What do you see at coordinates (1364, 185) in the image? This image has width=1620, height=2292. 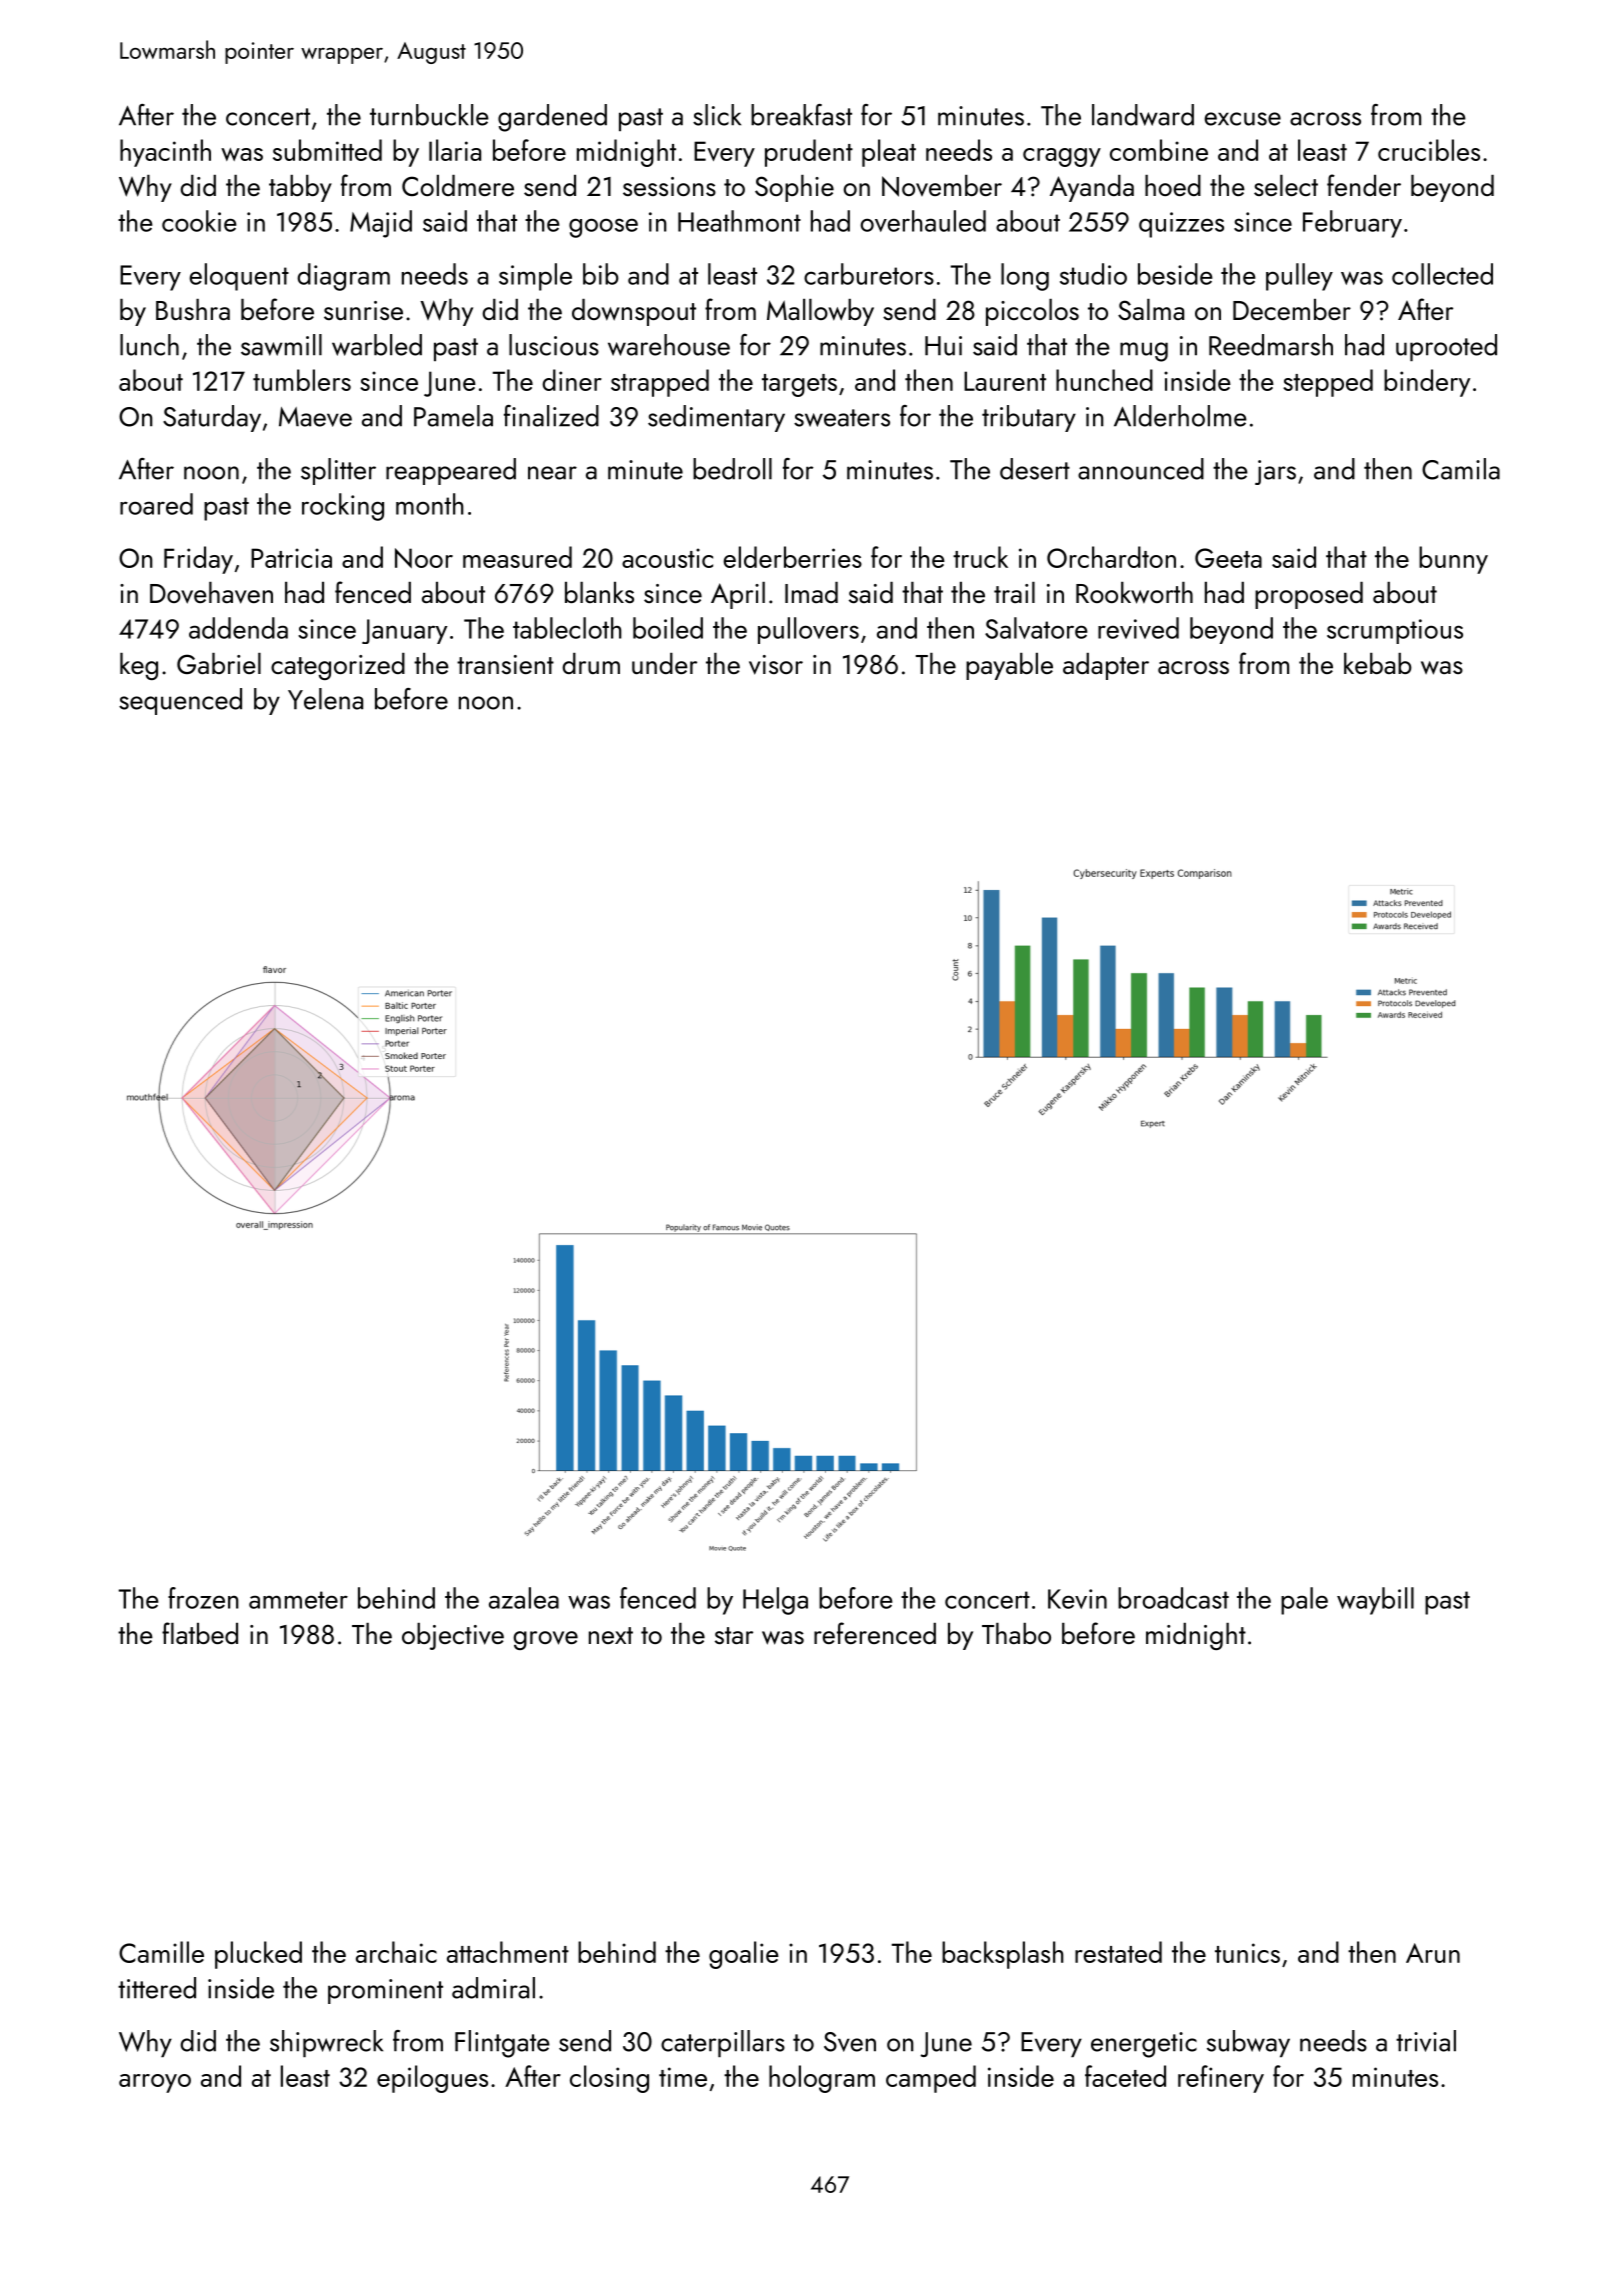 I see `fender` at bounding box center [1364, 185].
